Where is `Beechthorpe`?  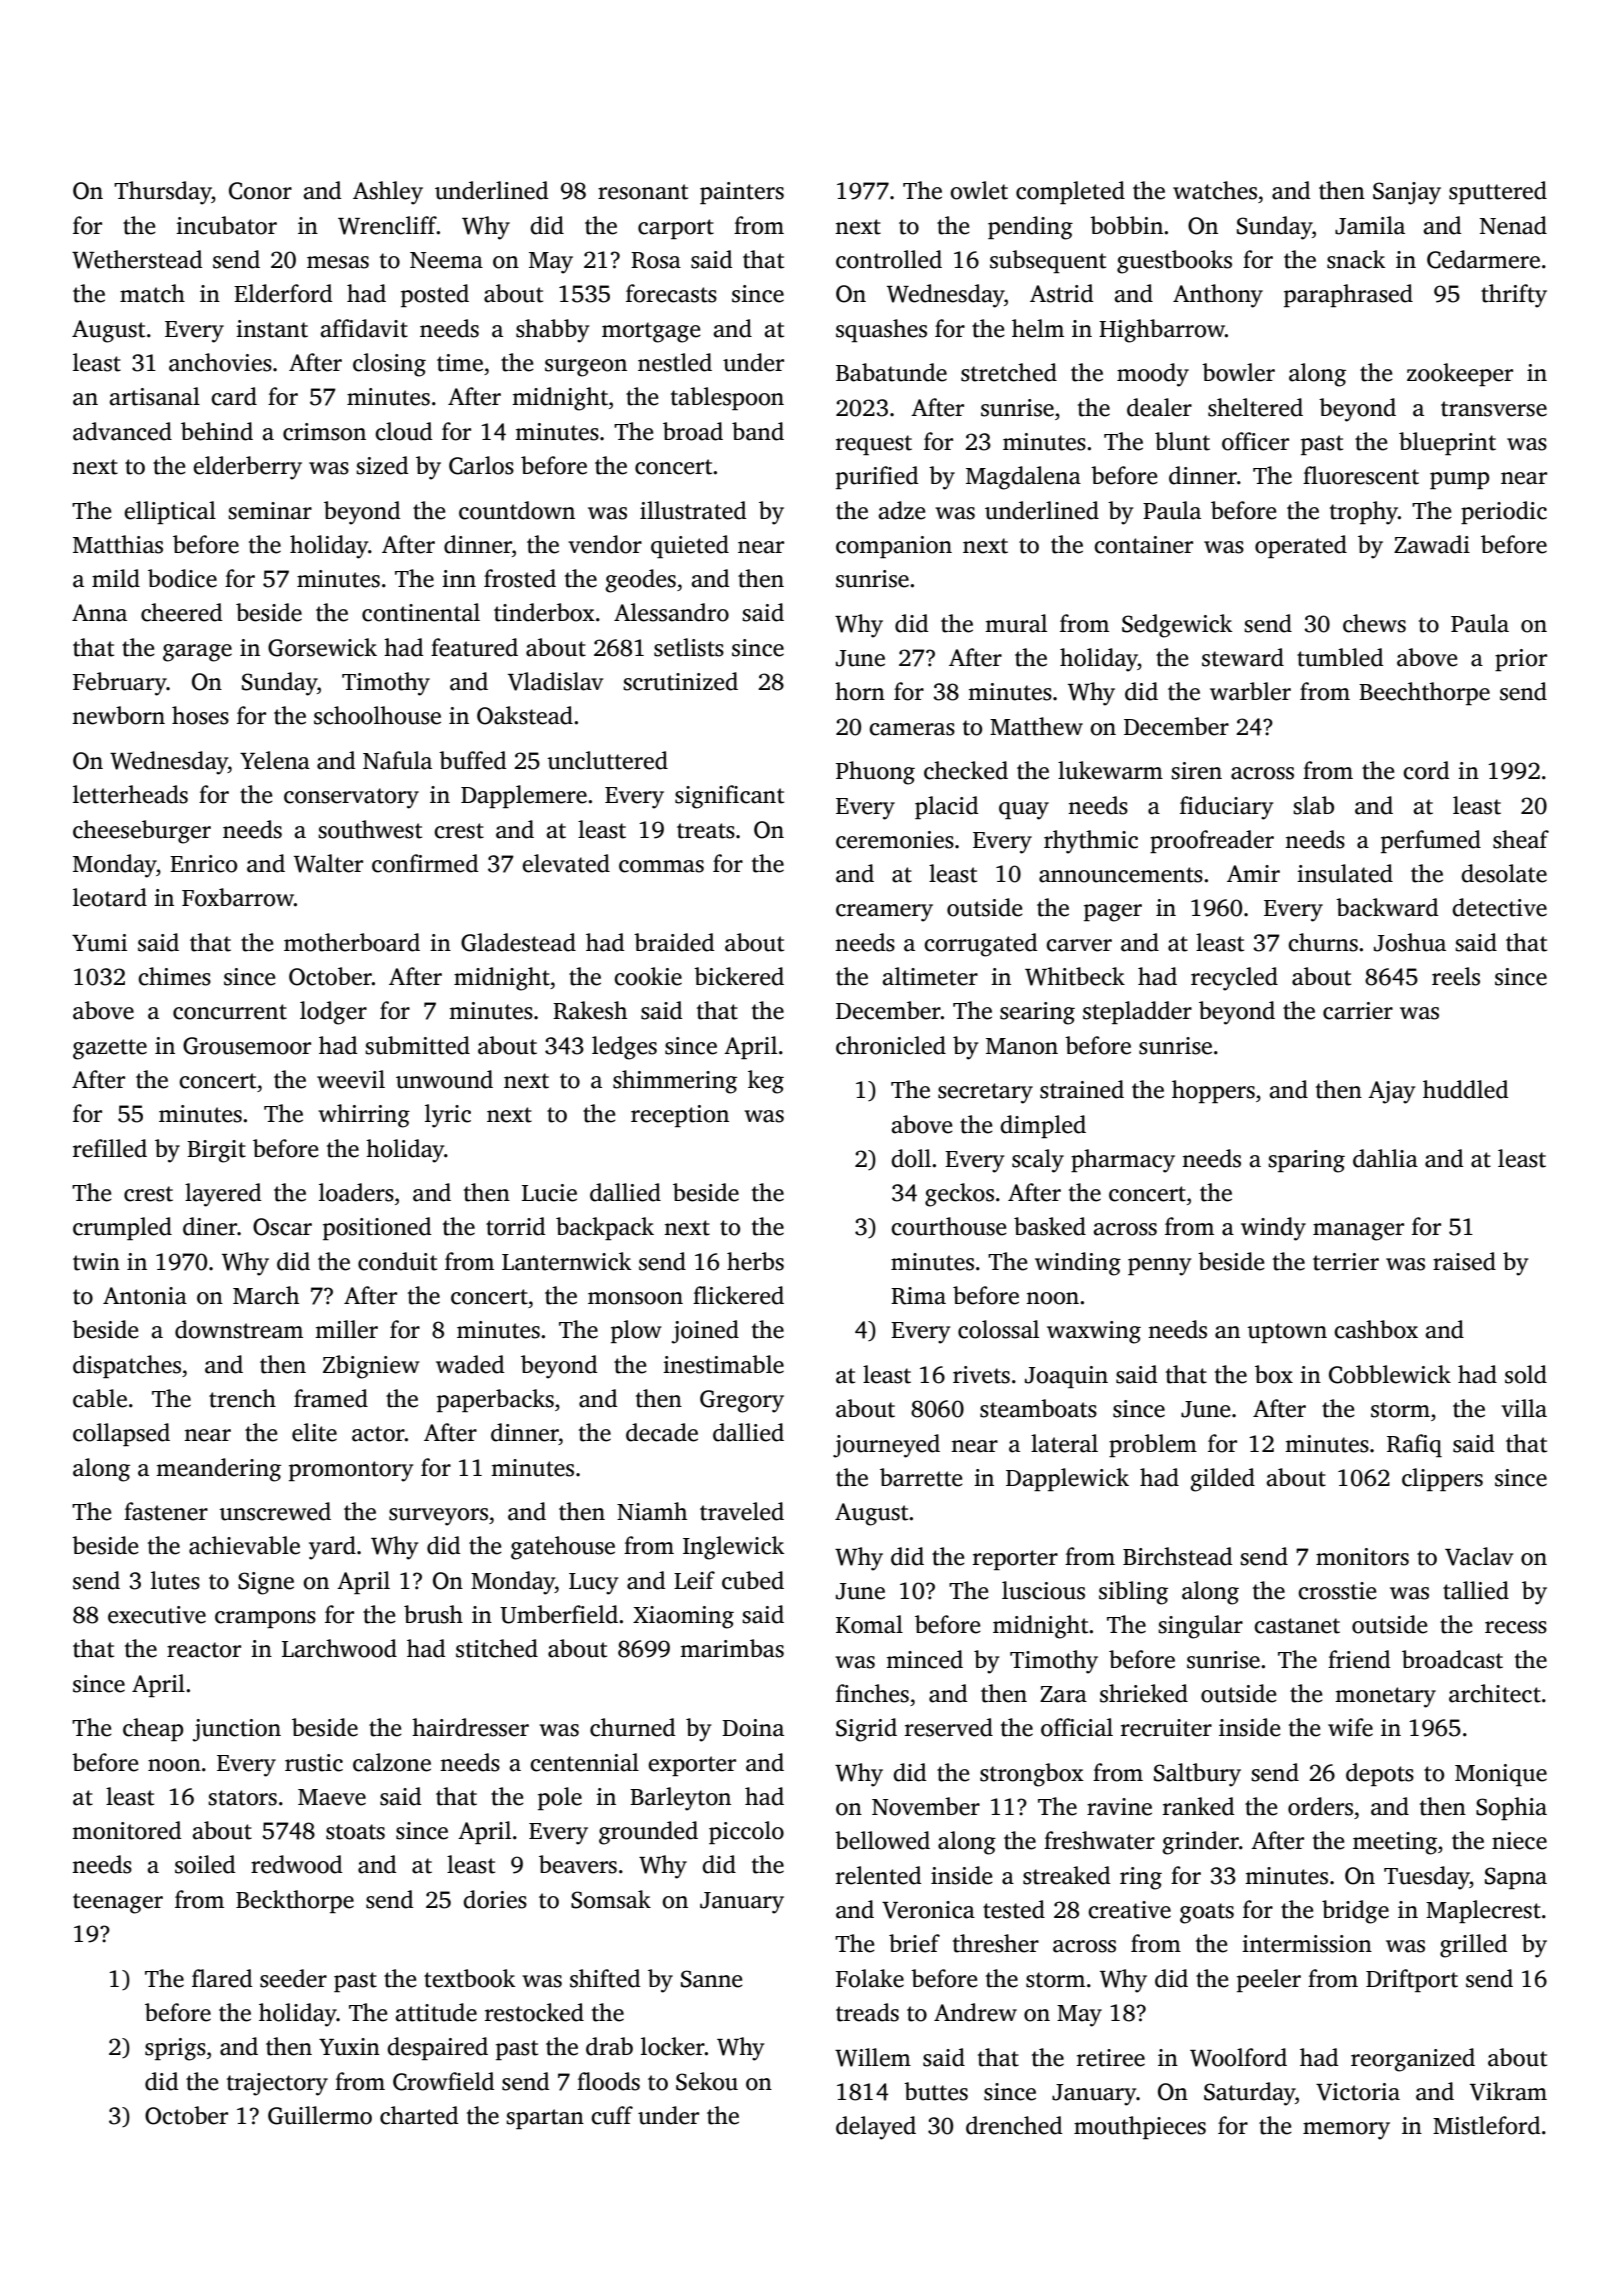
Beechthorpe is located at coordinates (1424, 693).
